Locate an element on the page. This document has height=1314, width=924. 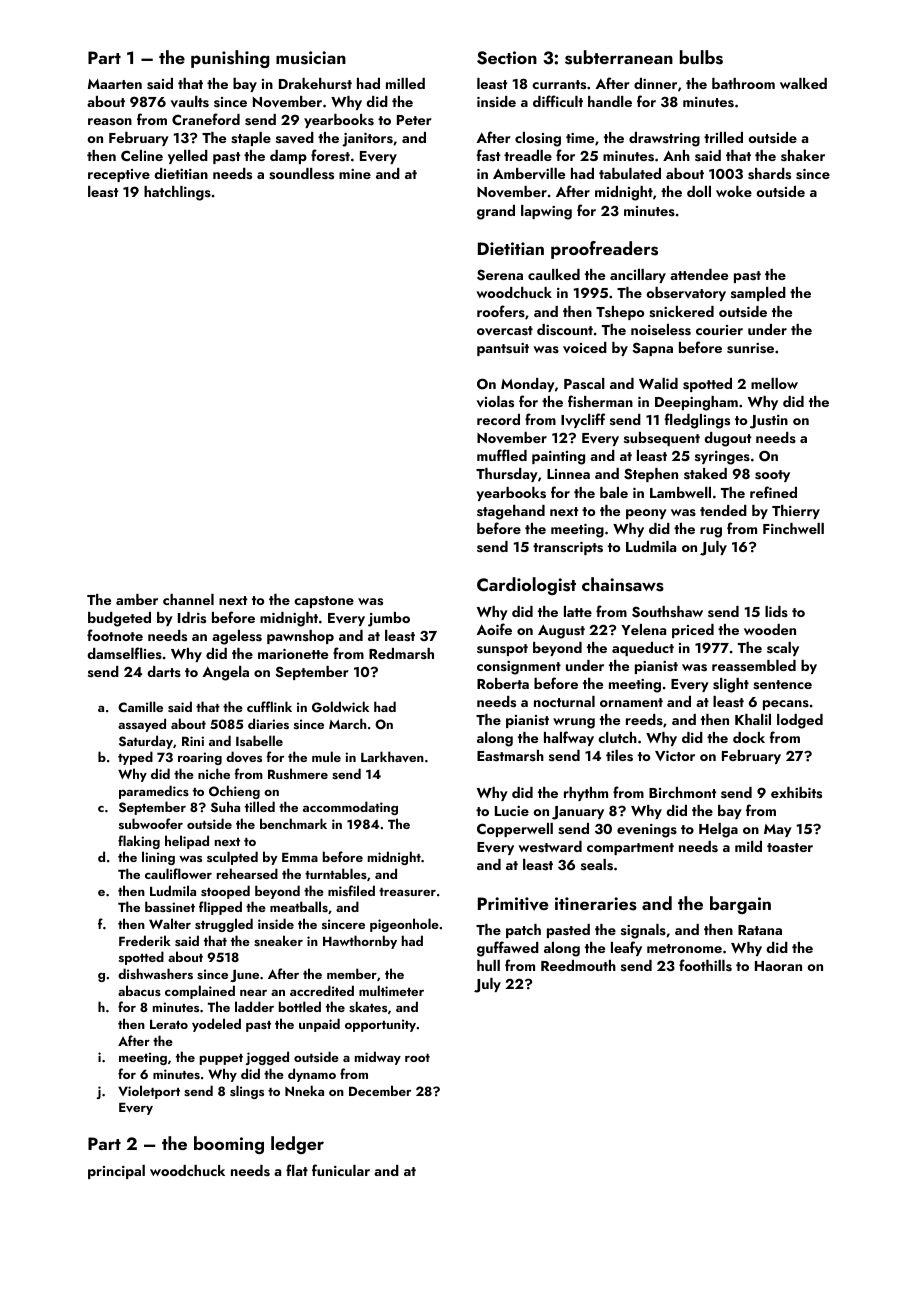
foothills is located at coordinates (705, 965).
